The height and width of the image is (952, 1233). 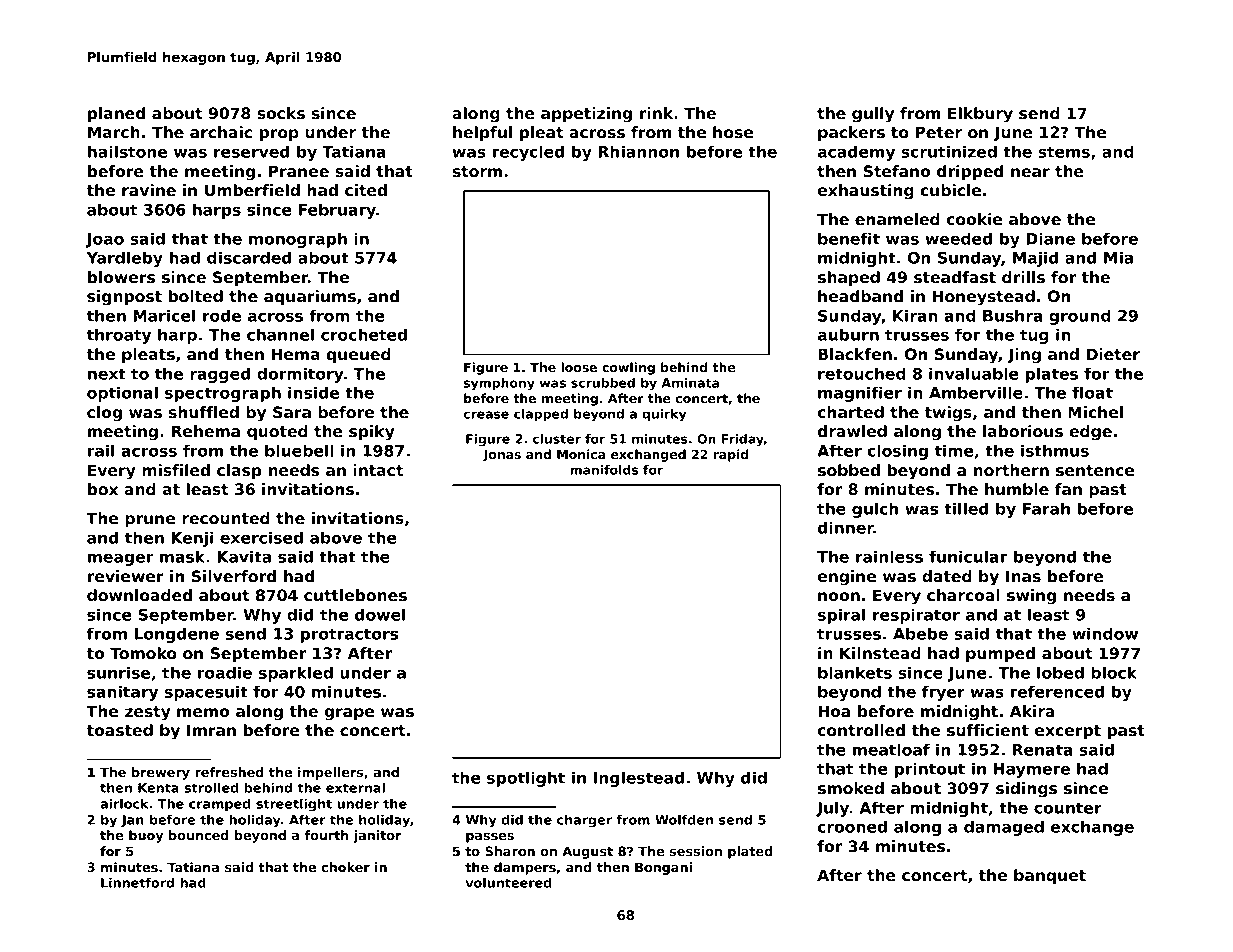 What do you see at coordinates (1092, 392) in the image?
I see `float` at bounding box center [1092, 392].
